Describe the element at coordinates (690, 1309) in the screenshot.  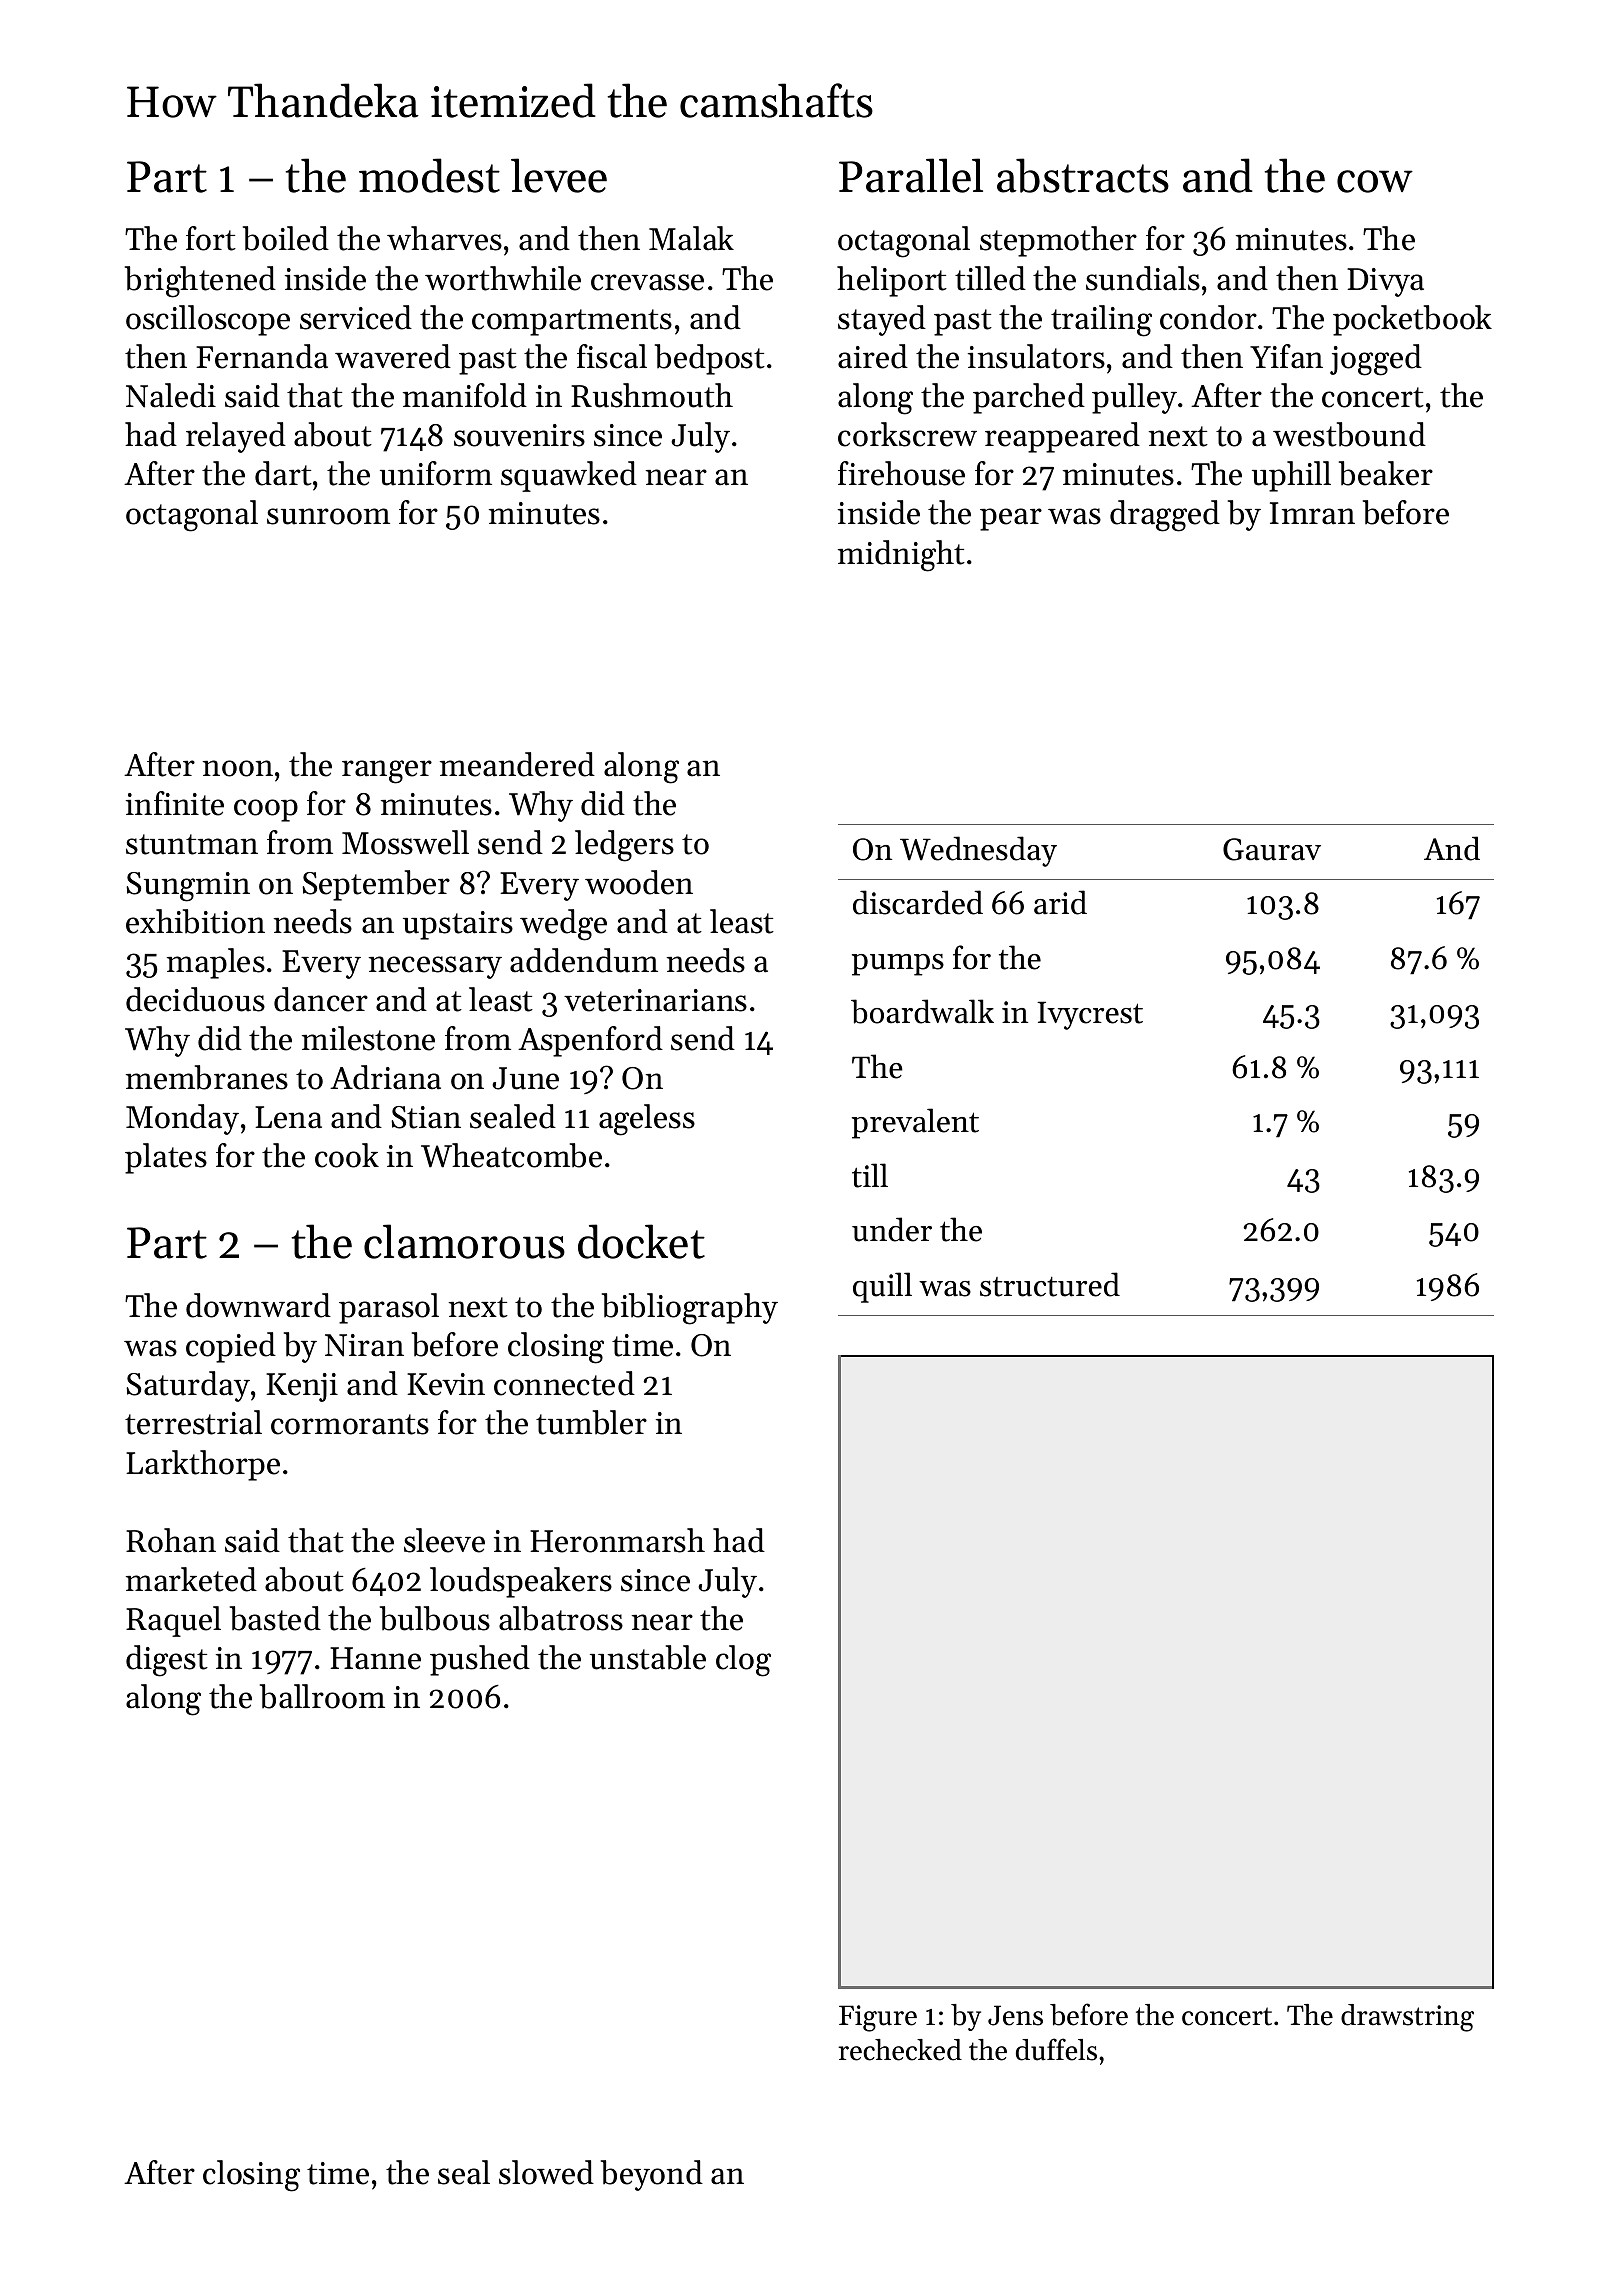
I see `bibliography` at that location.
